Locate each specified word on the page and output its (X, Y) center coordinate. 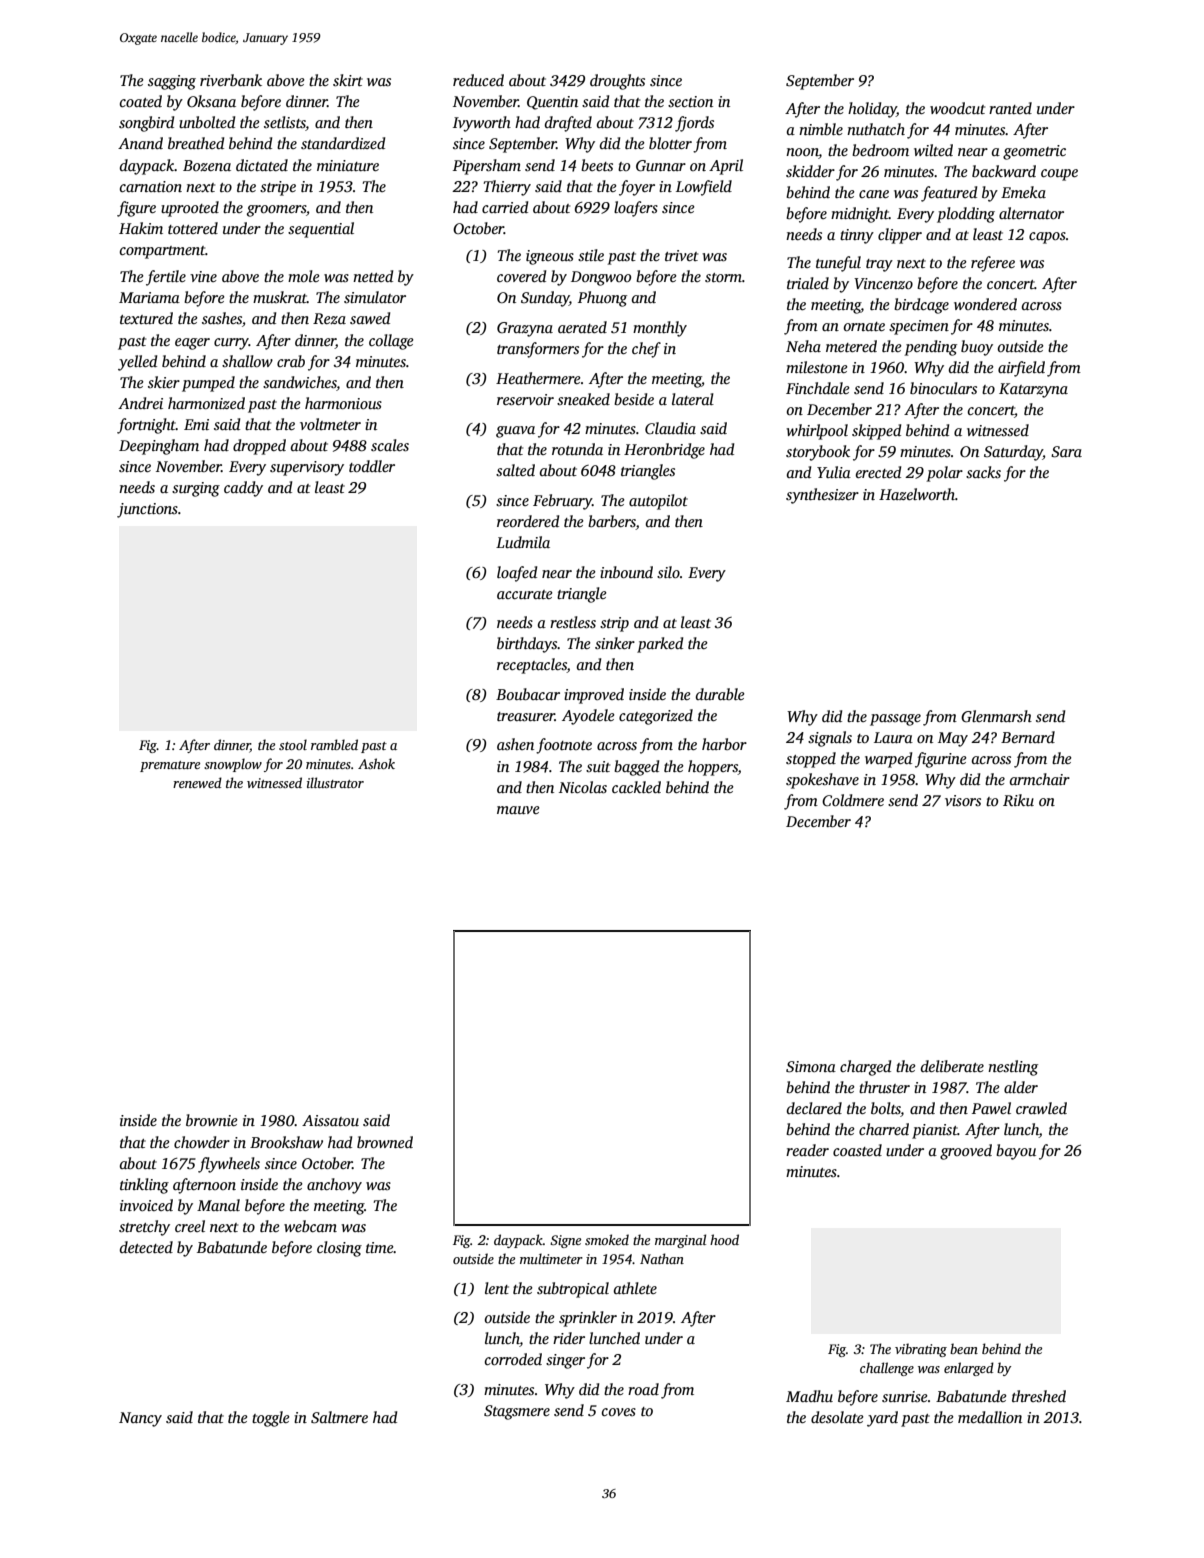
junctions (147, 510)
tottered (193, 228)
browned (385, 1142)
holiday (872, 110)
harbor (724, 744)
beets (597, 165)
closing (339, 1249)
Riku (1018, 800)
